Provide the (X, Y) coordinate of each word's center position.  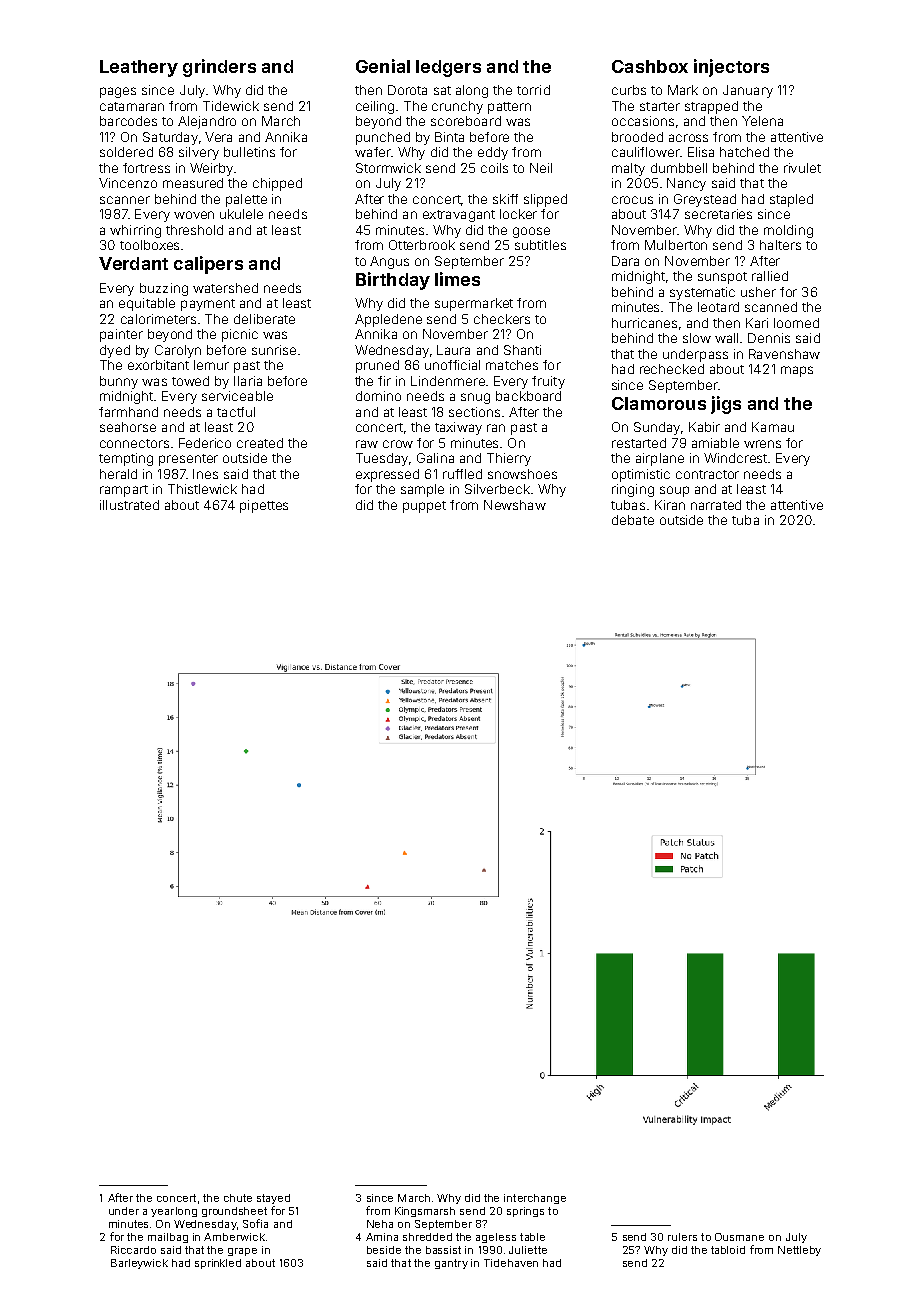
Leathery (139, 68)
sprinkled (218, 1264)
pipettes (264, 506)
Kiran (670, 505)
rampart (124, 491)
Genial (383, 66)
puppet (424, 507)
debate (633, 520)
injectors (731, 68)
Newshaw (515, 505)
